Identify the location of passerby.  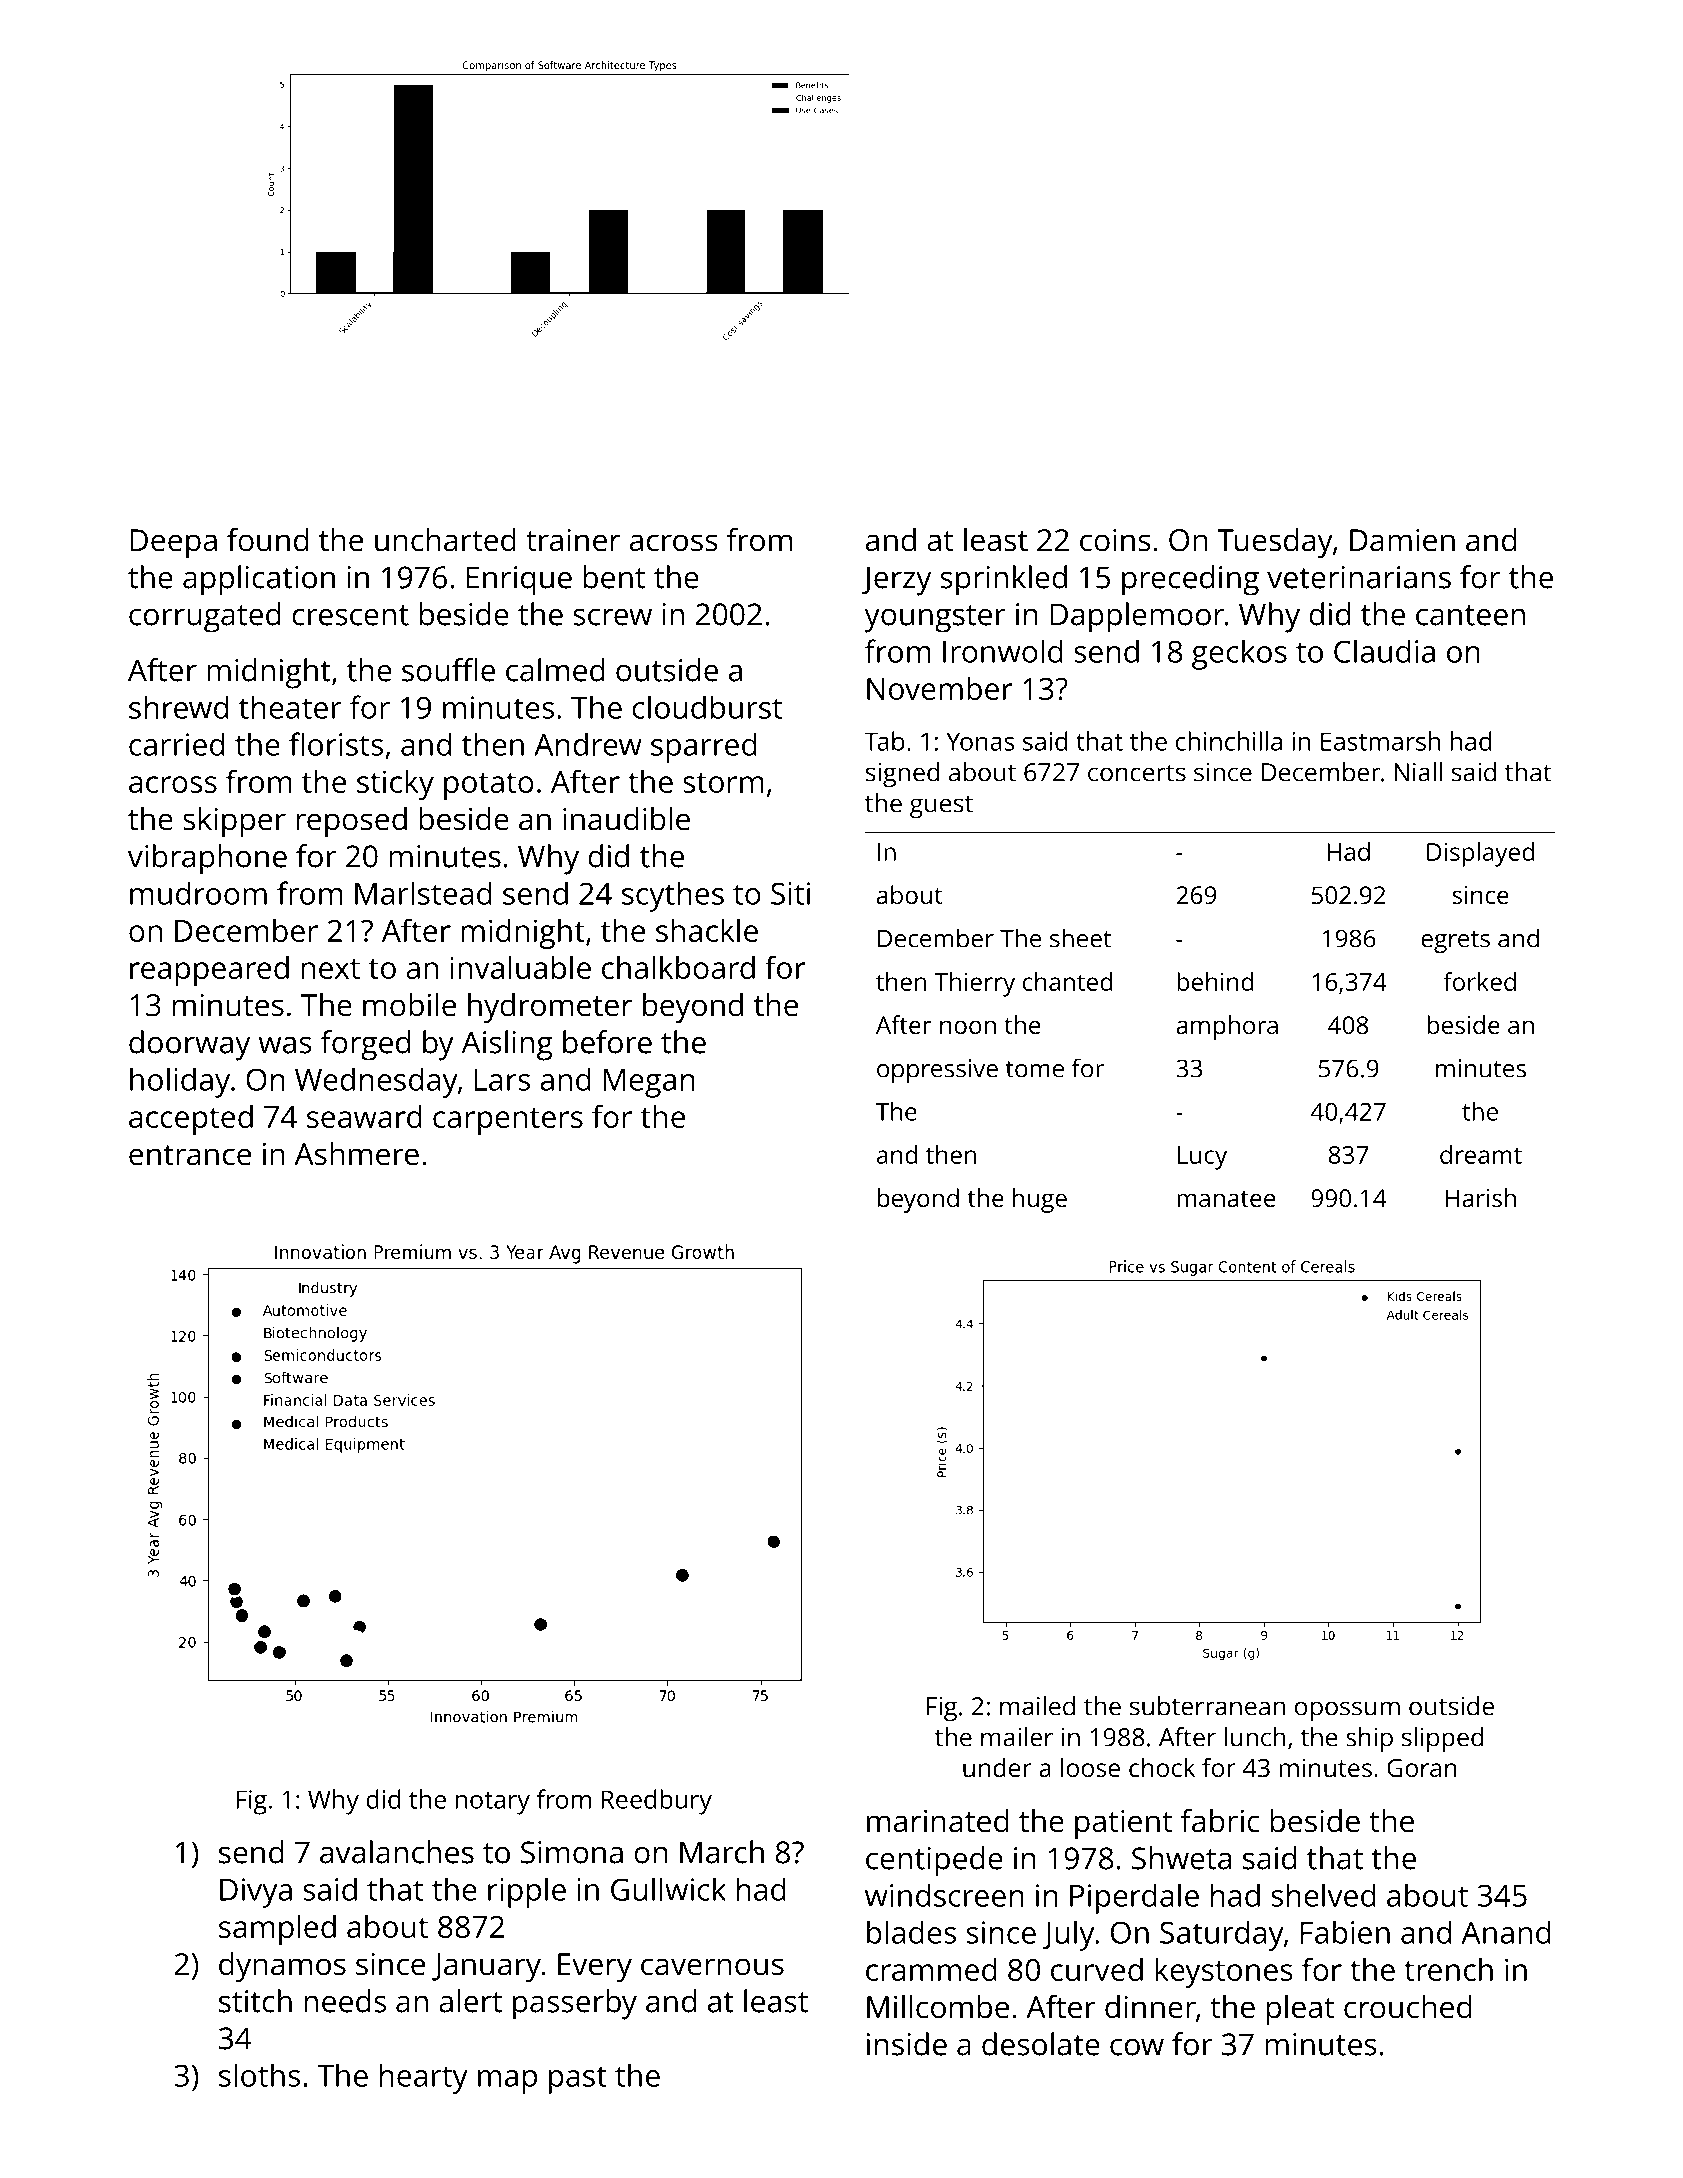
(575, 2004).
